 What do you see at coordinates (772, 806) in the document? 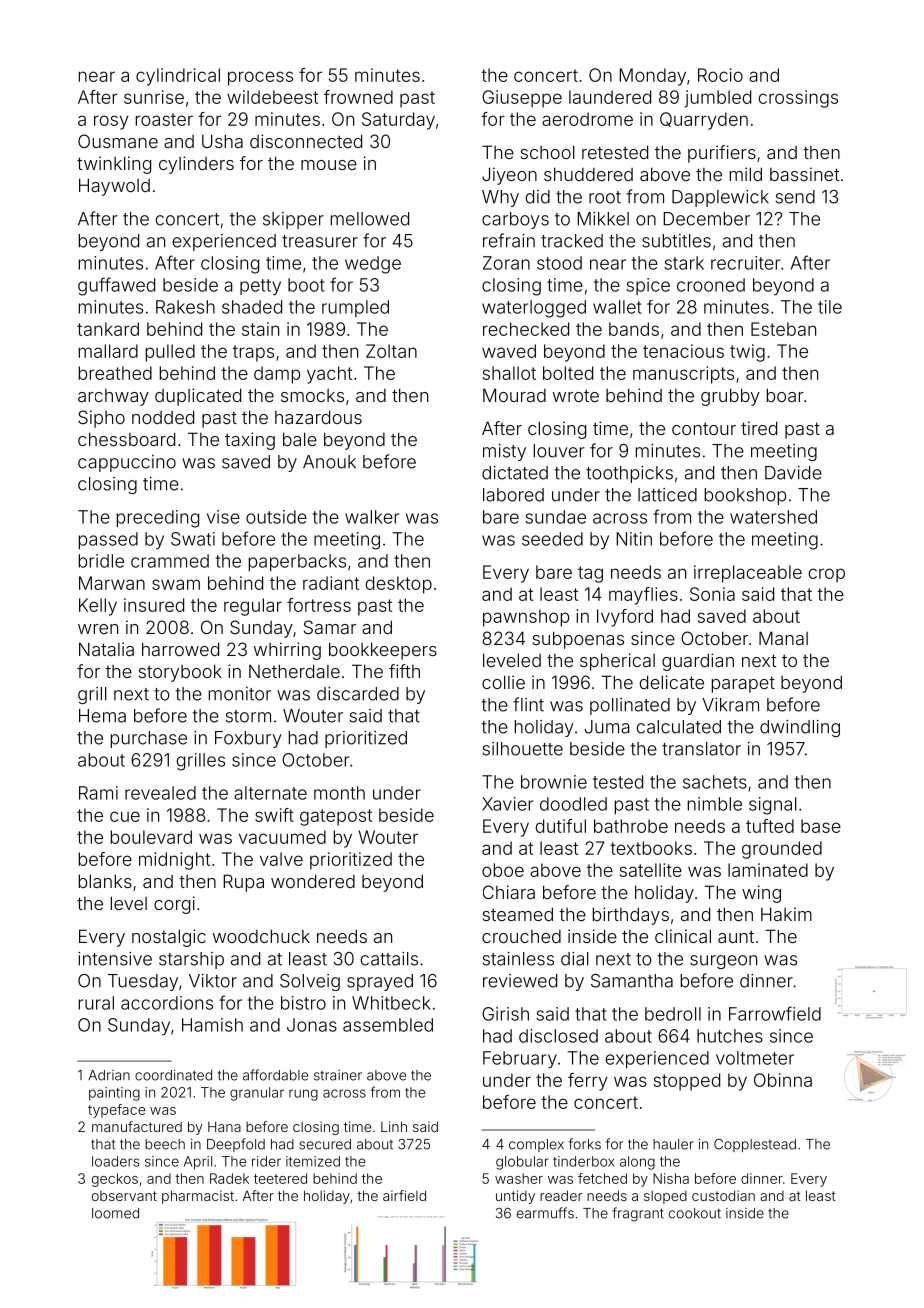
I see `signal` at bounding box center [772, 806].
